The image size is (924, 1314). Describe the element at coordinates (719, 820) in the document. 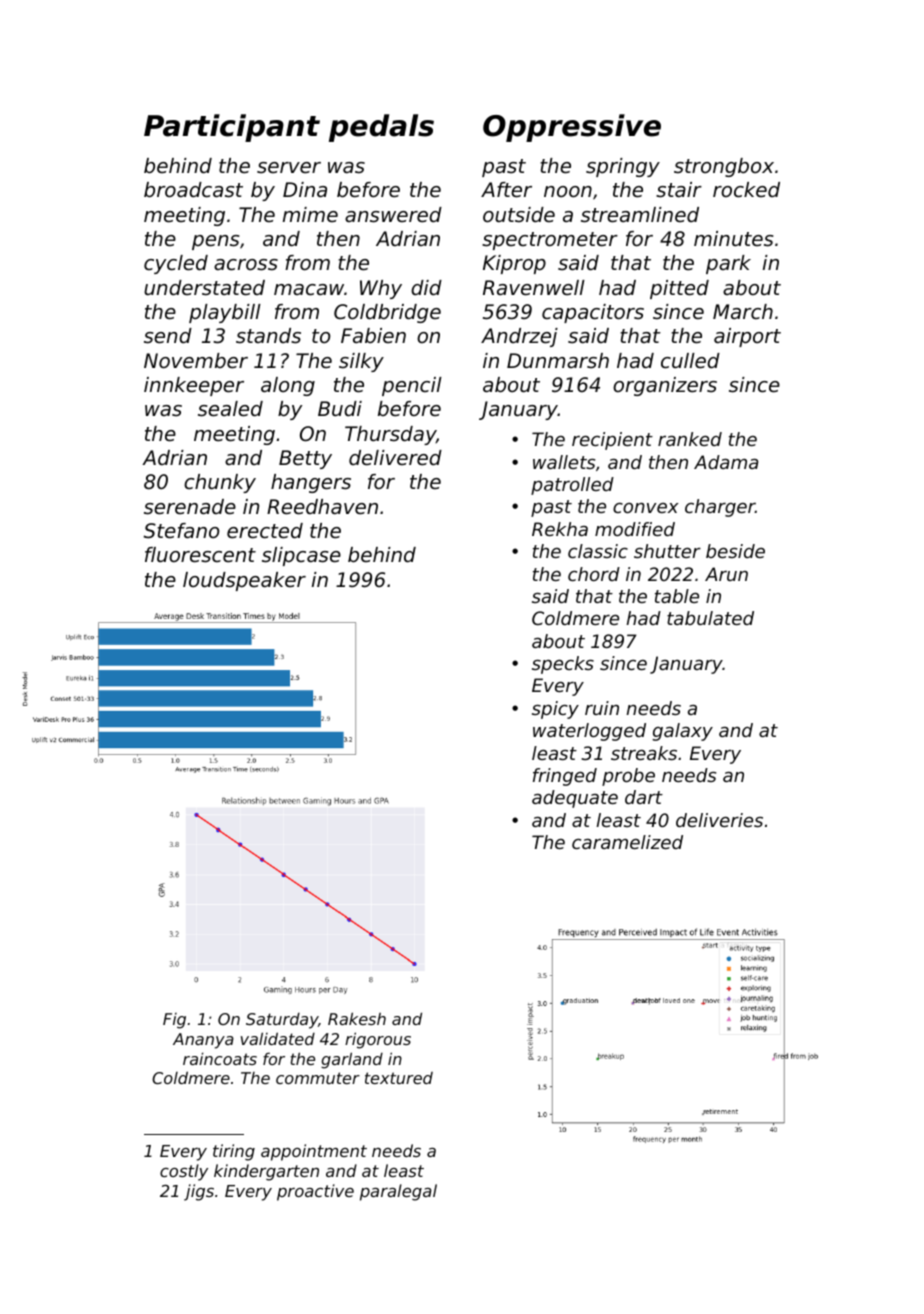

I see `deliveries` at that location.
